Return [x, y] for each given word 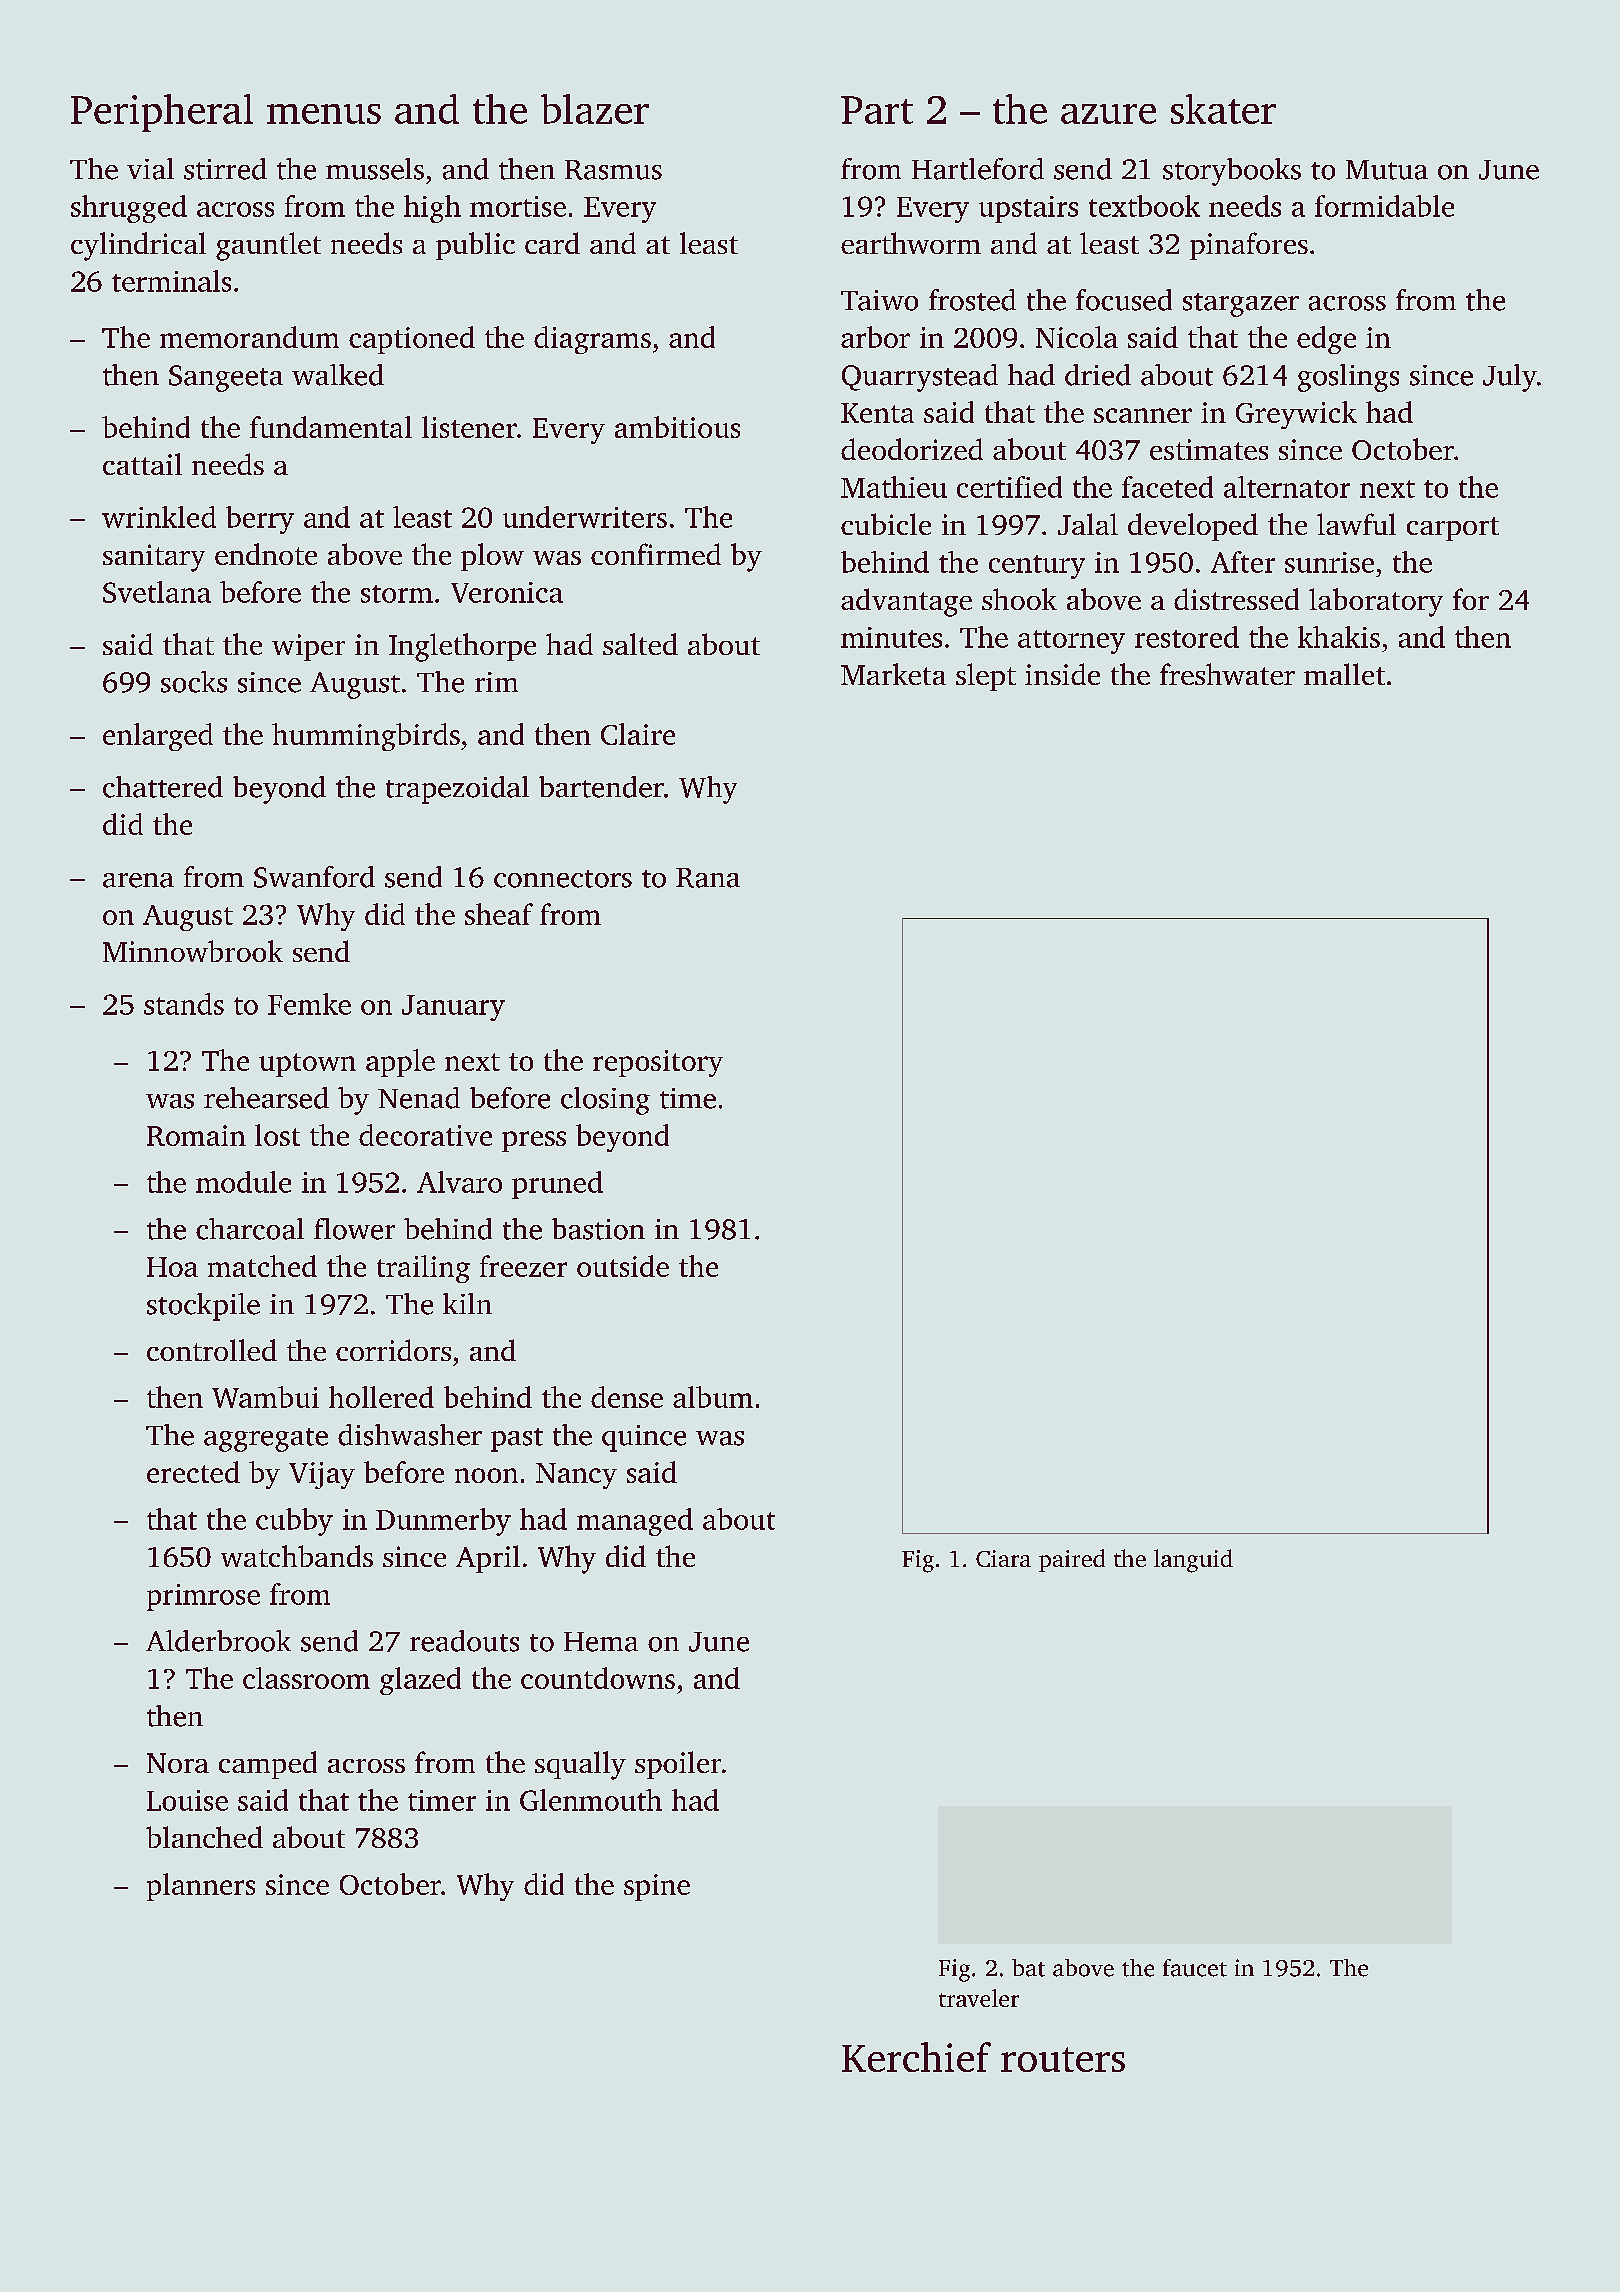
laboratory [1376, 602]
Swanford [314, 877]
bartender [601, 787]
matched [262, 1266]
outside [623, 1266]
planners [201, 1887]
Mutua [1387, 170]
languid [1193, 1561]
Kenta [877, 413]
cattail [142, 464]
